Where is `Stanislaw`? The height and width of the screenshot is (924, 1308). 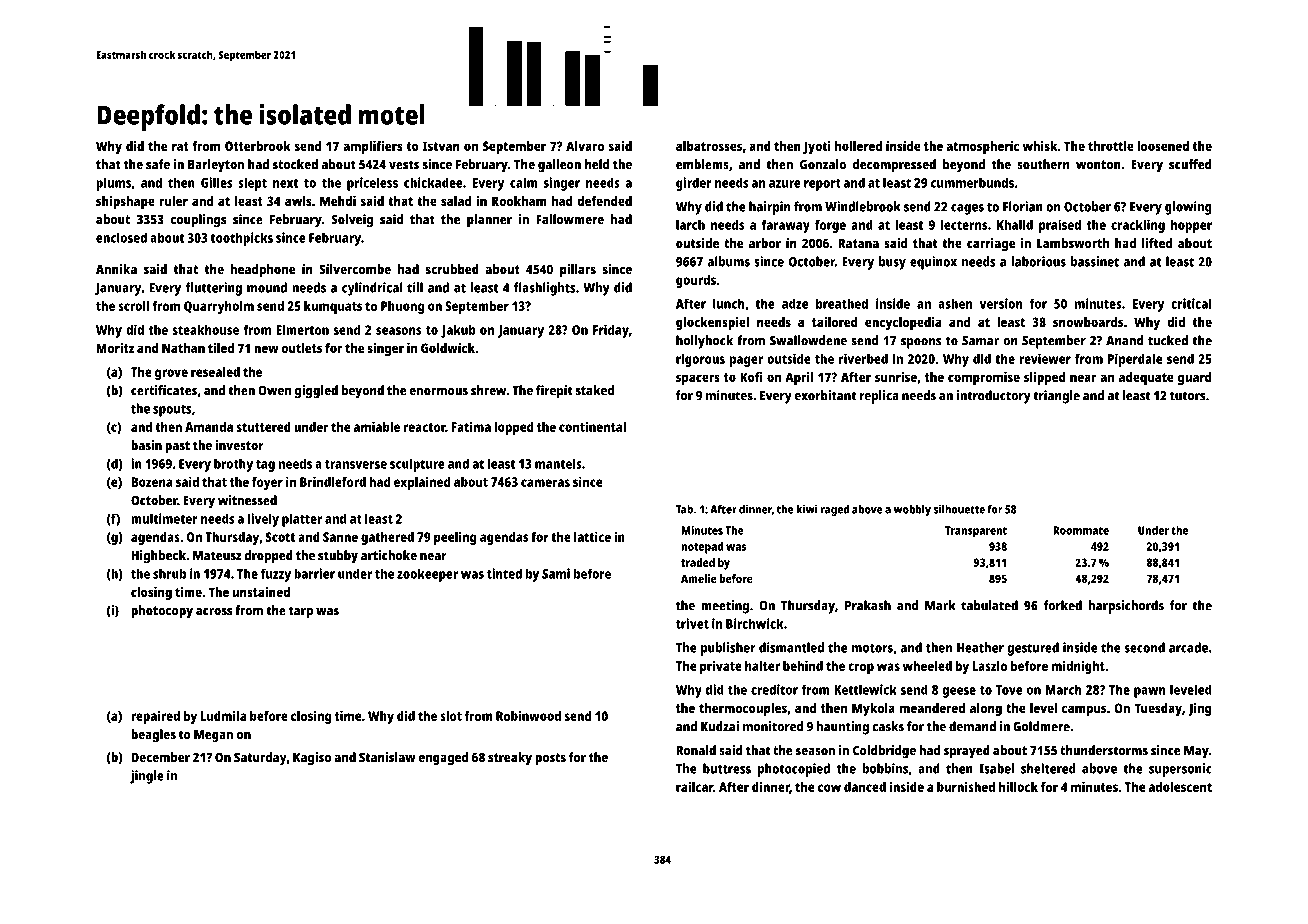
Stanislaw is located at coordinates (387, 757).
